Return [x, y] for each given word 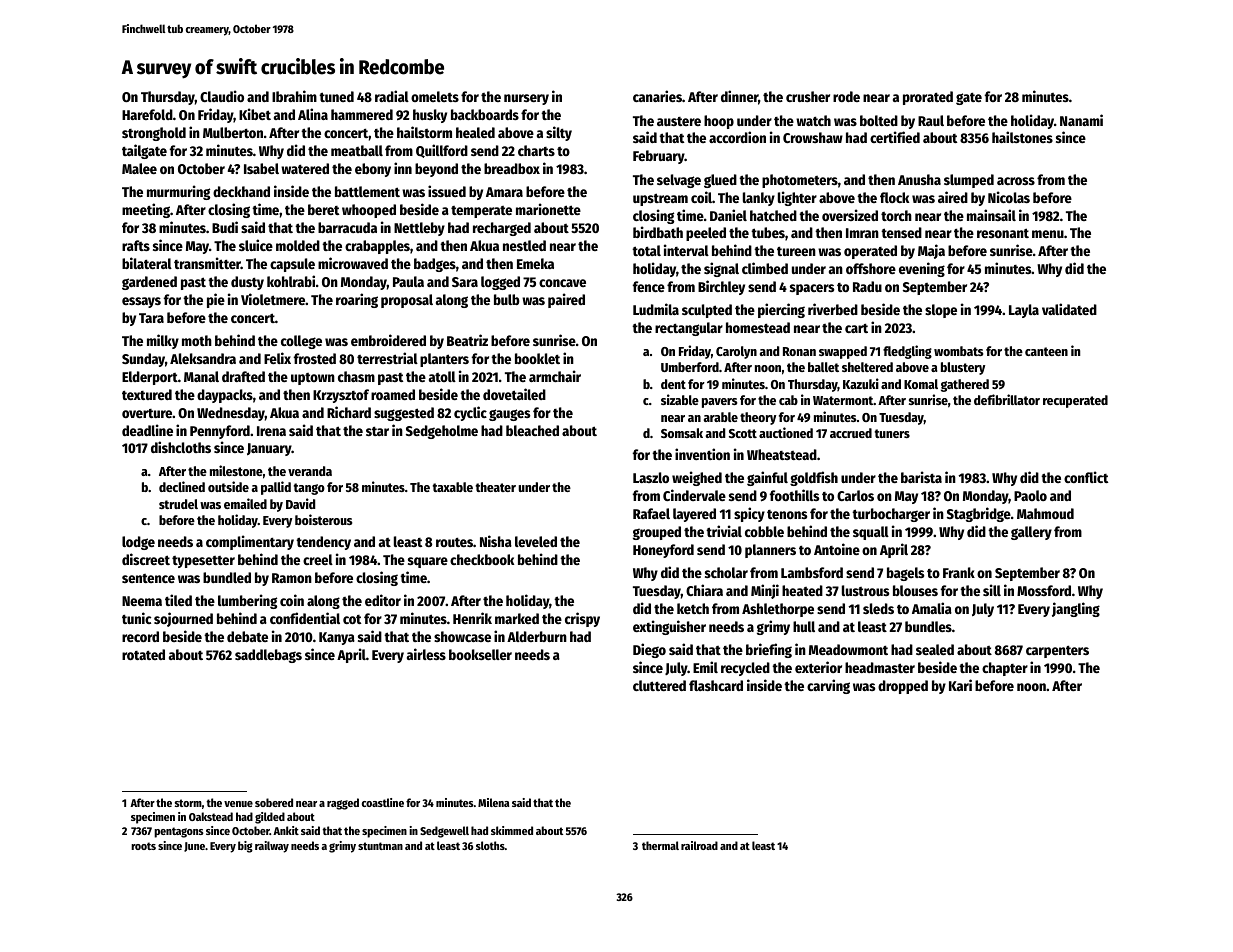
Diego [649, 650]
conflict [1086, 477]
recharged [502, 229]
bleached [532, 430]
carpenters [1057, 651]
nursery [526, 99]
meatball [357, 150]
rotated [143, 654]
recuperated [1075, 401]
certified [895, 137]
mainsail [991, 215]
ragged [343, 804]
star [377, 431]
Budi [225, 227]
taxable [453, 487]
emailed [245, 503]
